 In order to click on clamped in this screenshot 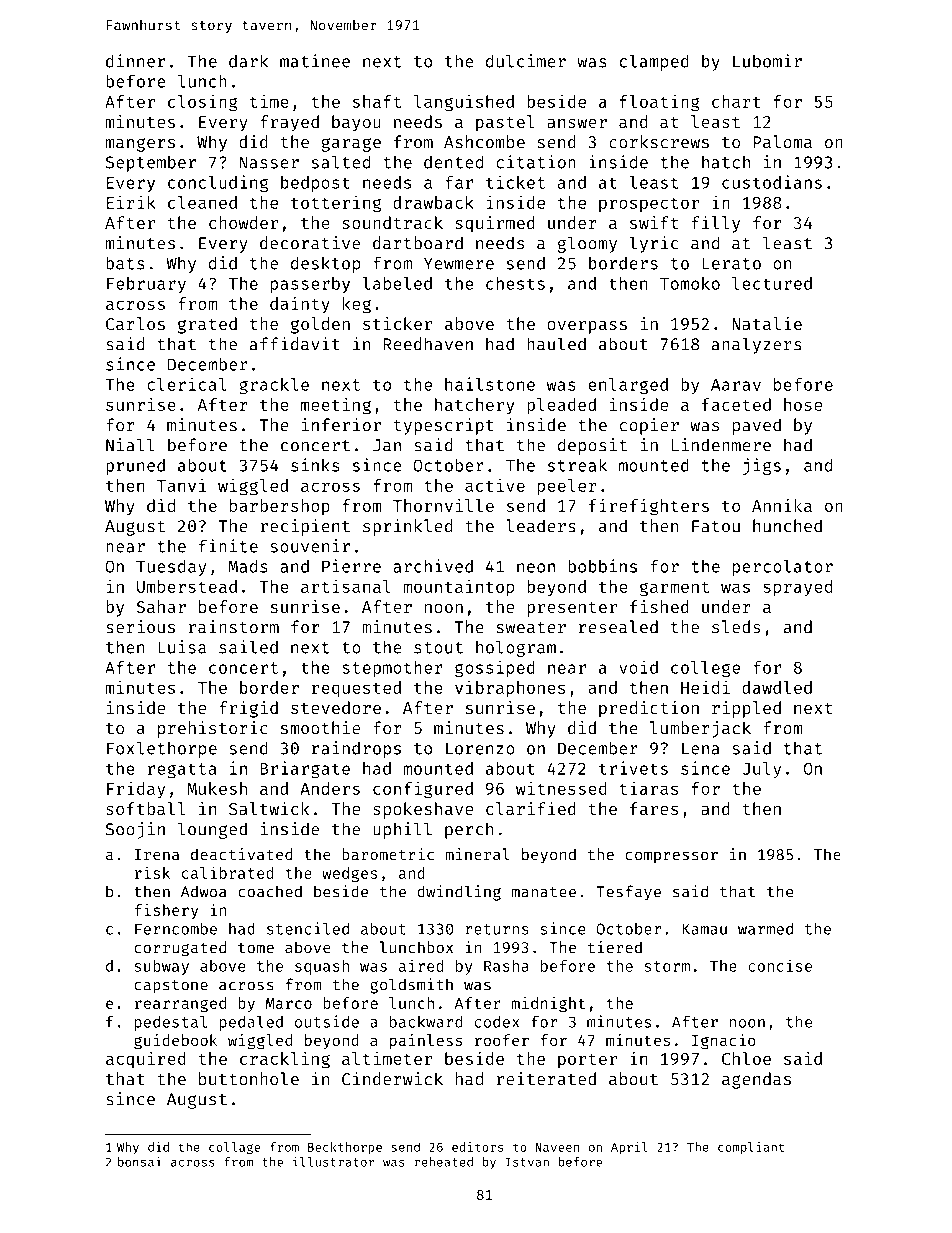, I will do `click(654, 62)`.
